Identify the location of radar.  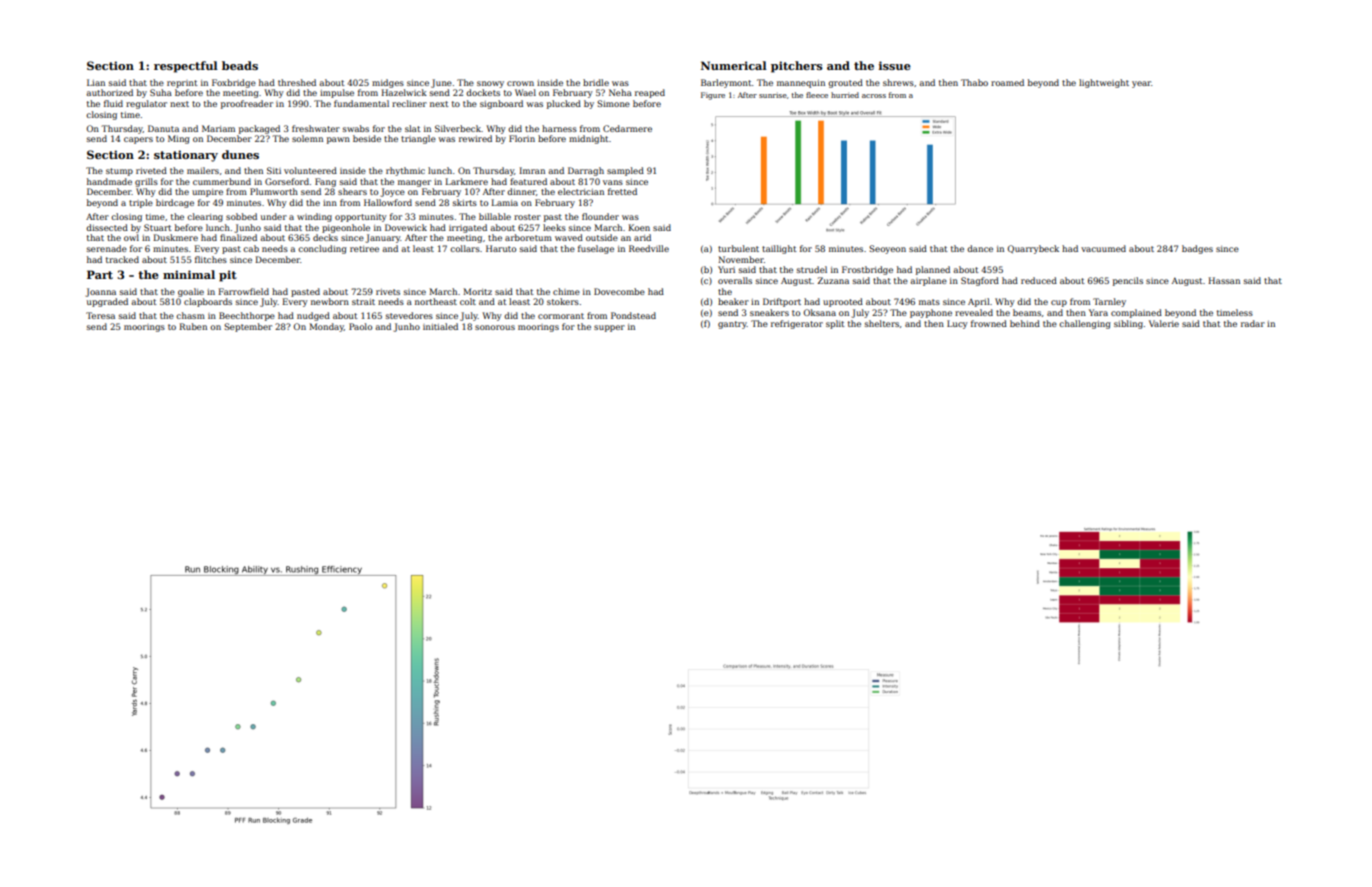
(1253, 323).
